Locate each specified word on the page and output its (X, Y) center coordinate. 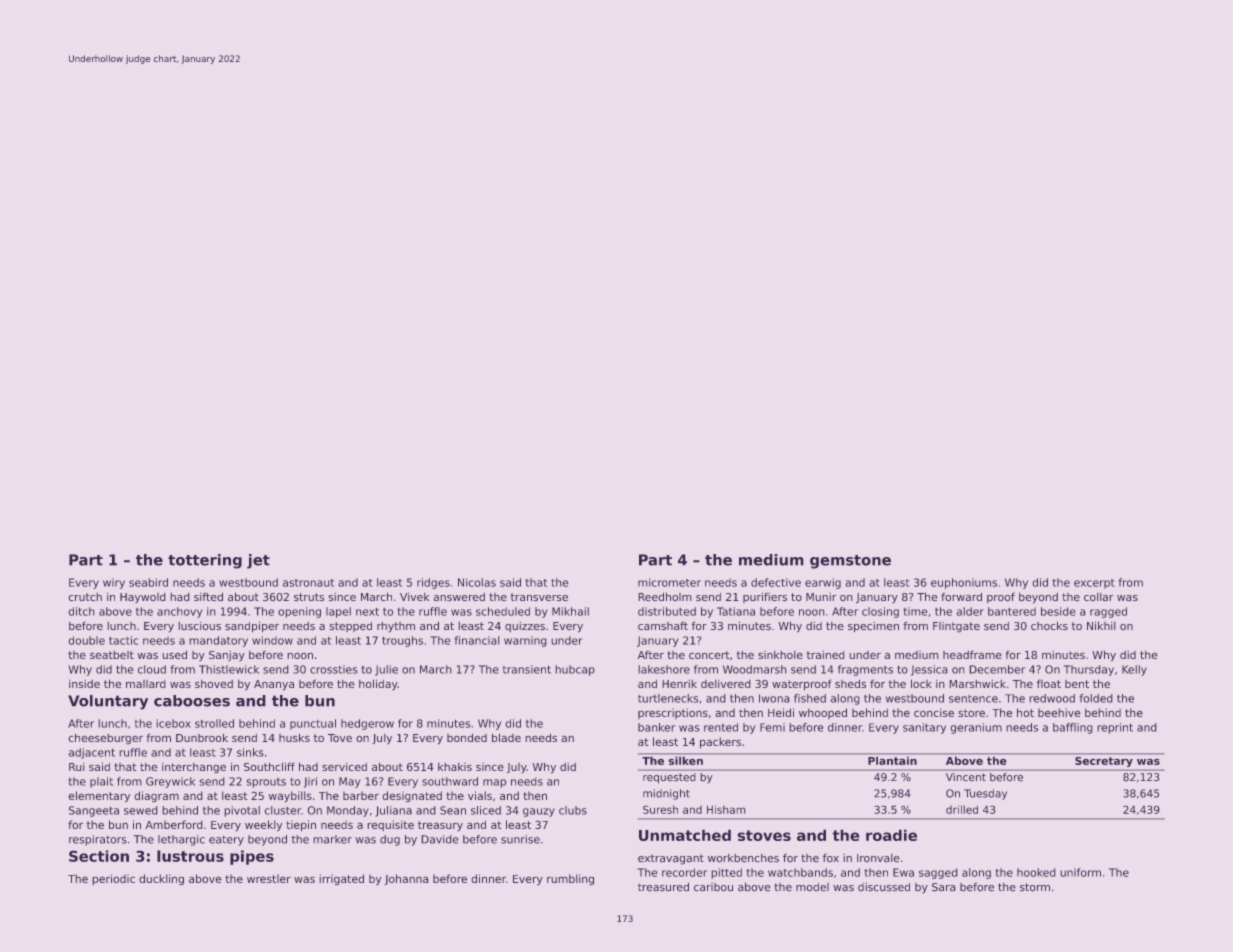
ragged (1108, 612)
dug (390, 840)
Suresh (660, 809)
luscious (199, 626)
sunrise (520, 839)
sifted (208, 596)
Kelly (1134, 670)
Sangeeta (94, 811)
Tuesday (985, 794)
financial (477, 640)
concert (709, 655)
